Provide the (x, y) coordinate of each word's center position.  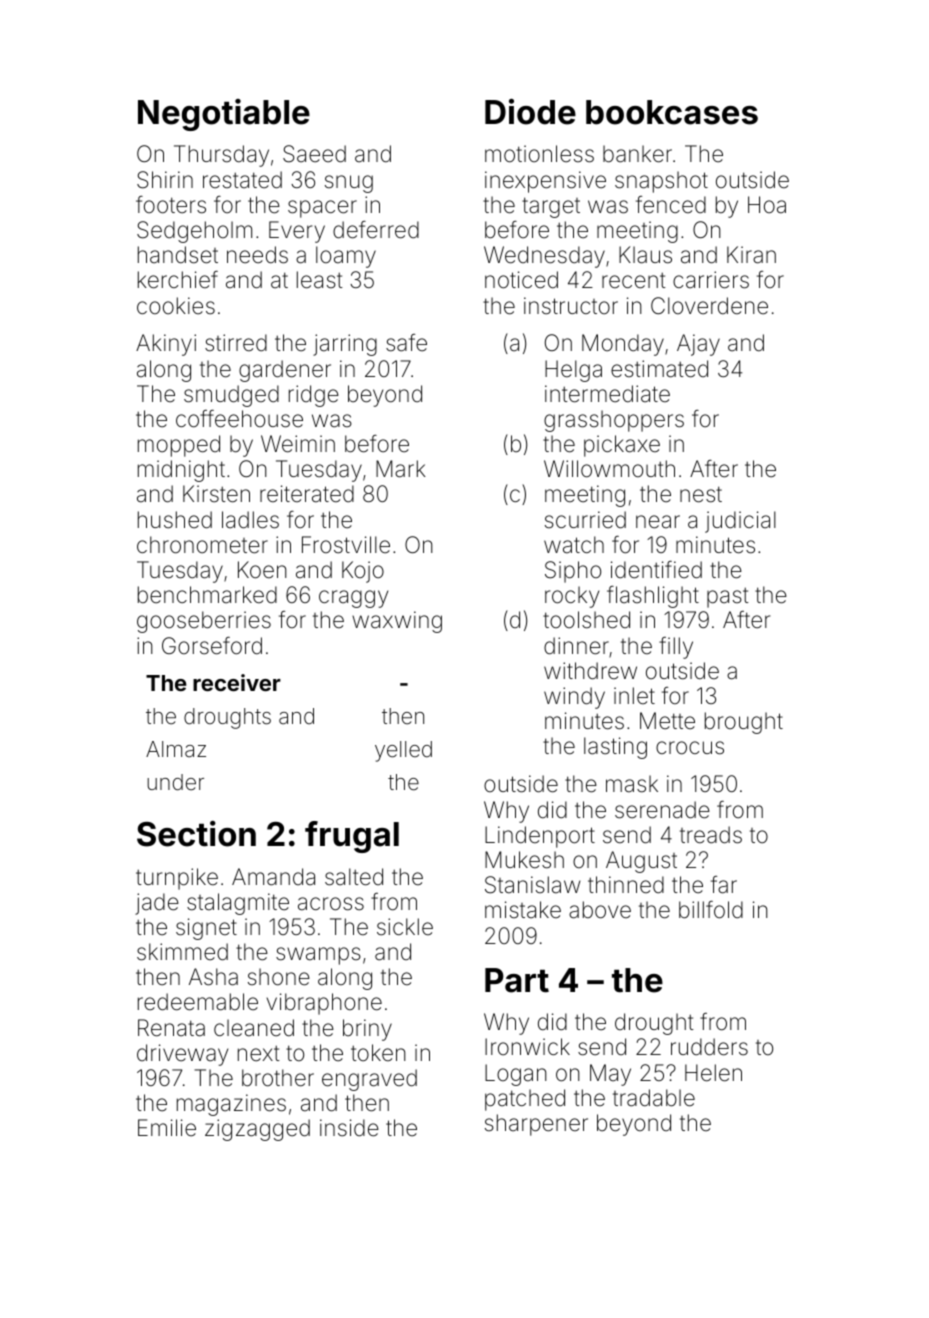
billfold (711, 910)
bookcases (672, 112)
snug (349, 184)
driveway (182, 1055)
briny (367, 1030)
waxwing (397, 622)
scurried (585, 520)
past (728, 598)
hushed (175, 520)
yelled (403, 751)
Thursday (221, 156)
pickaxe (622, 446)
